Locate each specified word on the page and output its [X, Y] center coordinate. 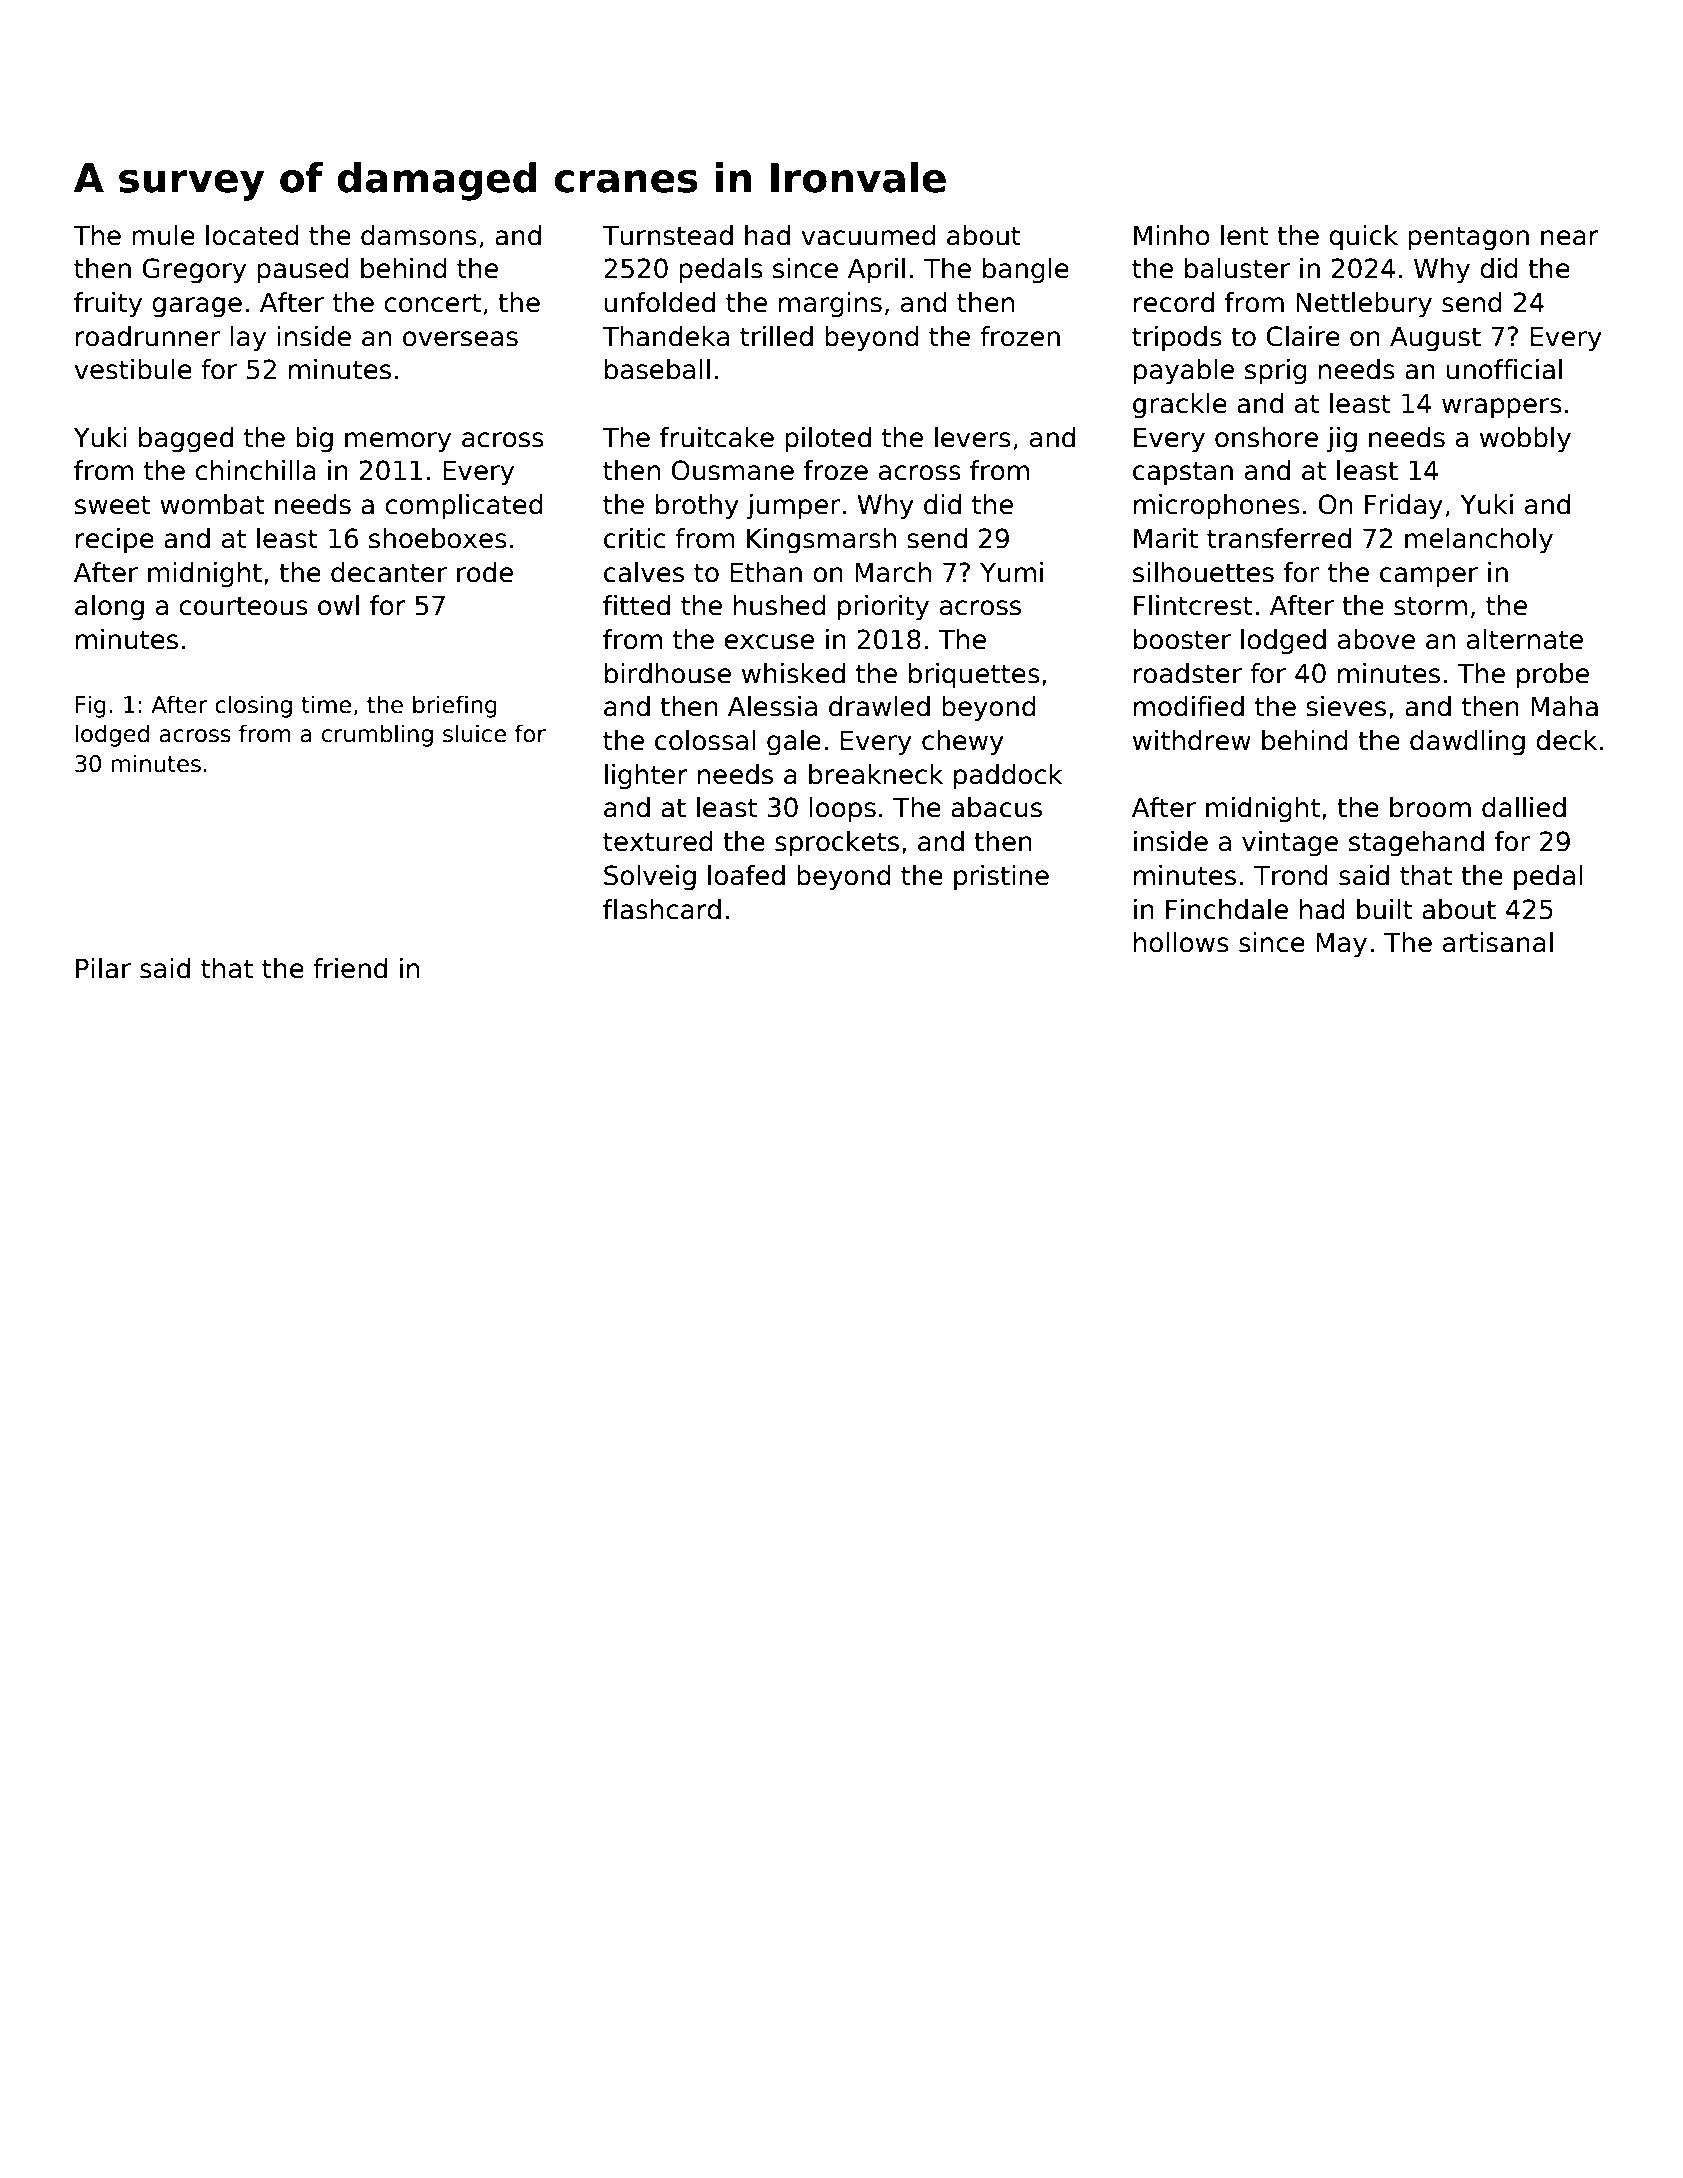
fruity [108, 305]
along [109, 608]
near [1570, 238]
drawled [879, 706]
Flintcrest [1193, 605]
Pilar [103, 968]
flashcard [662, 909]
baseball [657, 369]
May [1341, 945]
